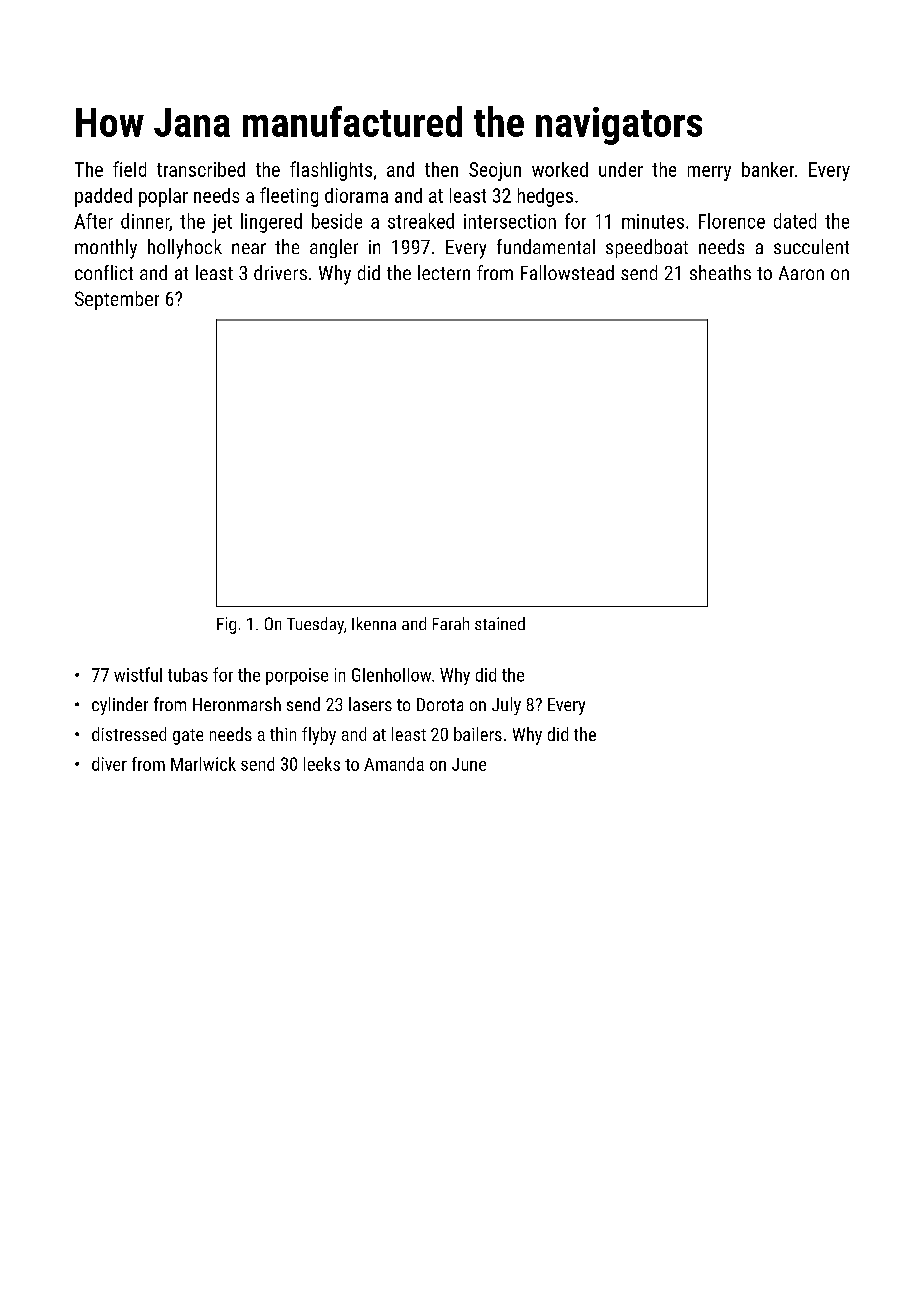 The height and width of the screenshot is (1308, 924). I want to click on Farah, so click(451, 623).
